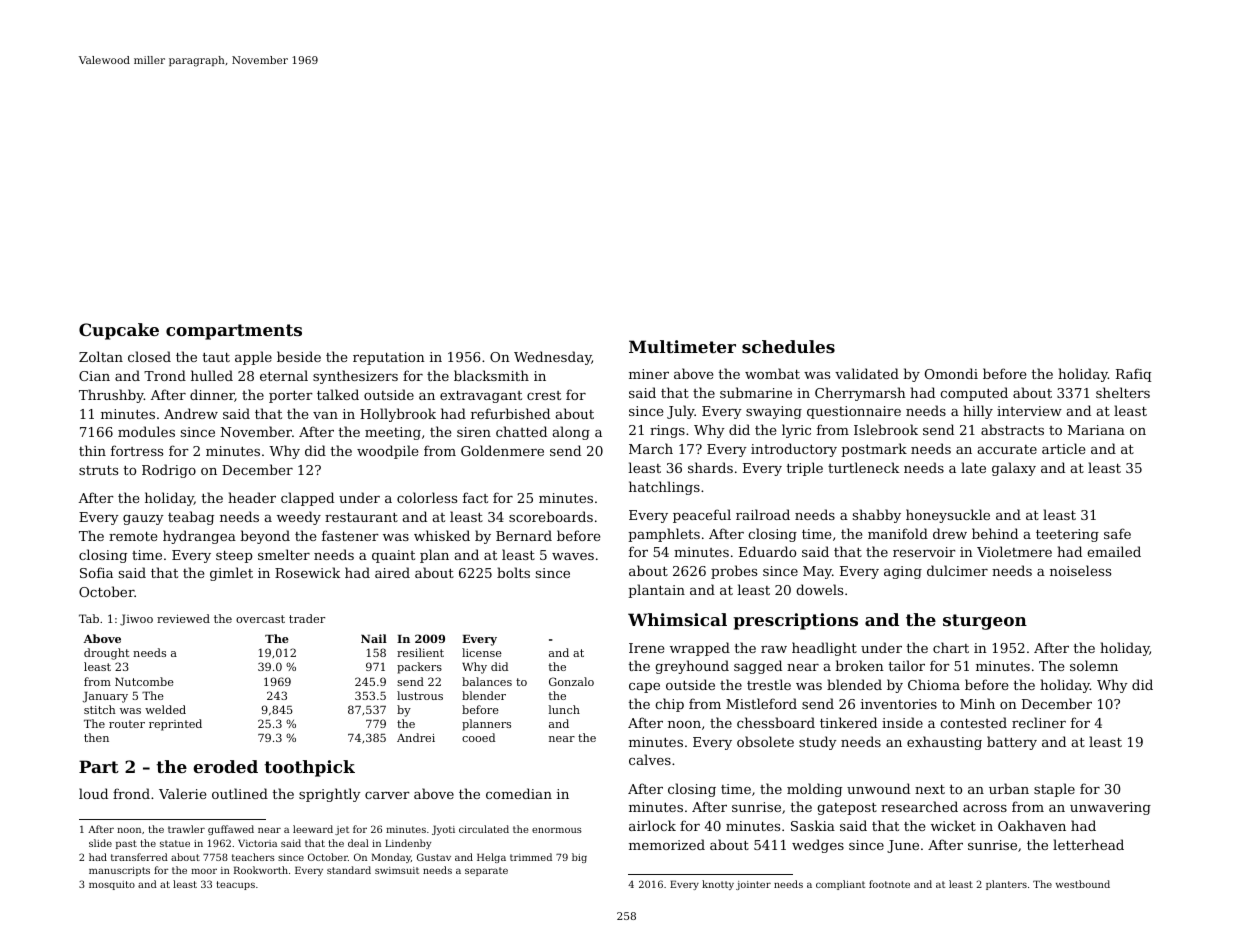 This document has width=1233, height=952. What do you see at coordinates (338, 394) in the document?
I see `talked` at bounding box center [338, 394].
